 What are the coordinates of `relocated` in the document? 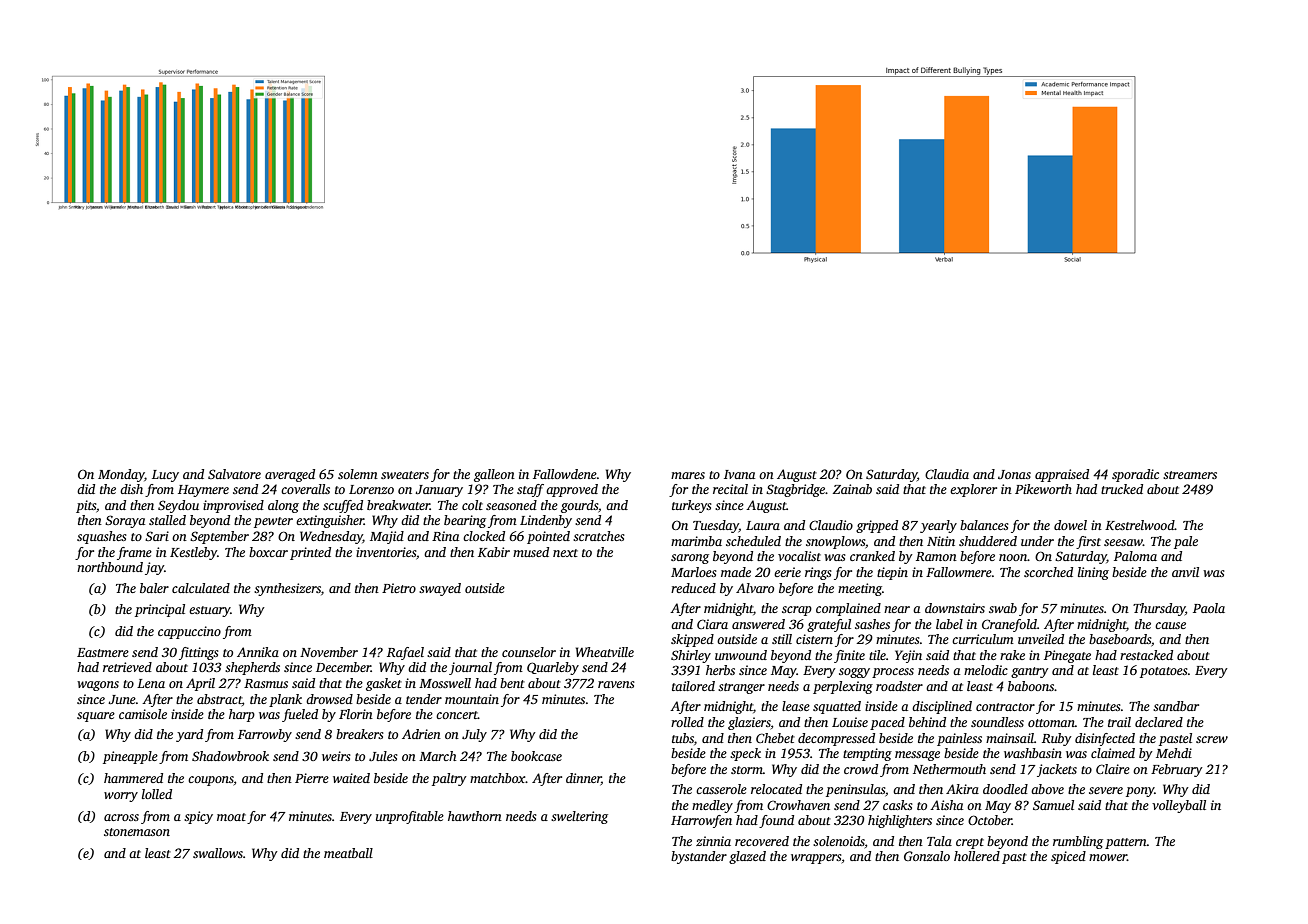 It's located at (776, 789).
